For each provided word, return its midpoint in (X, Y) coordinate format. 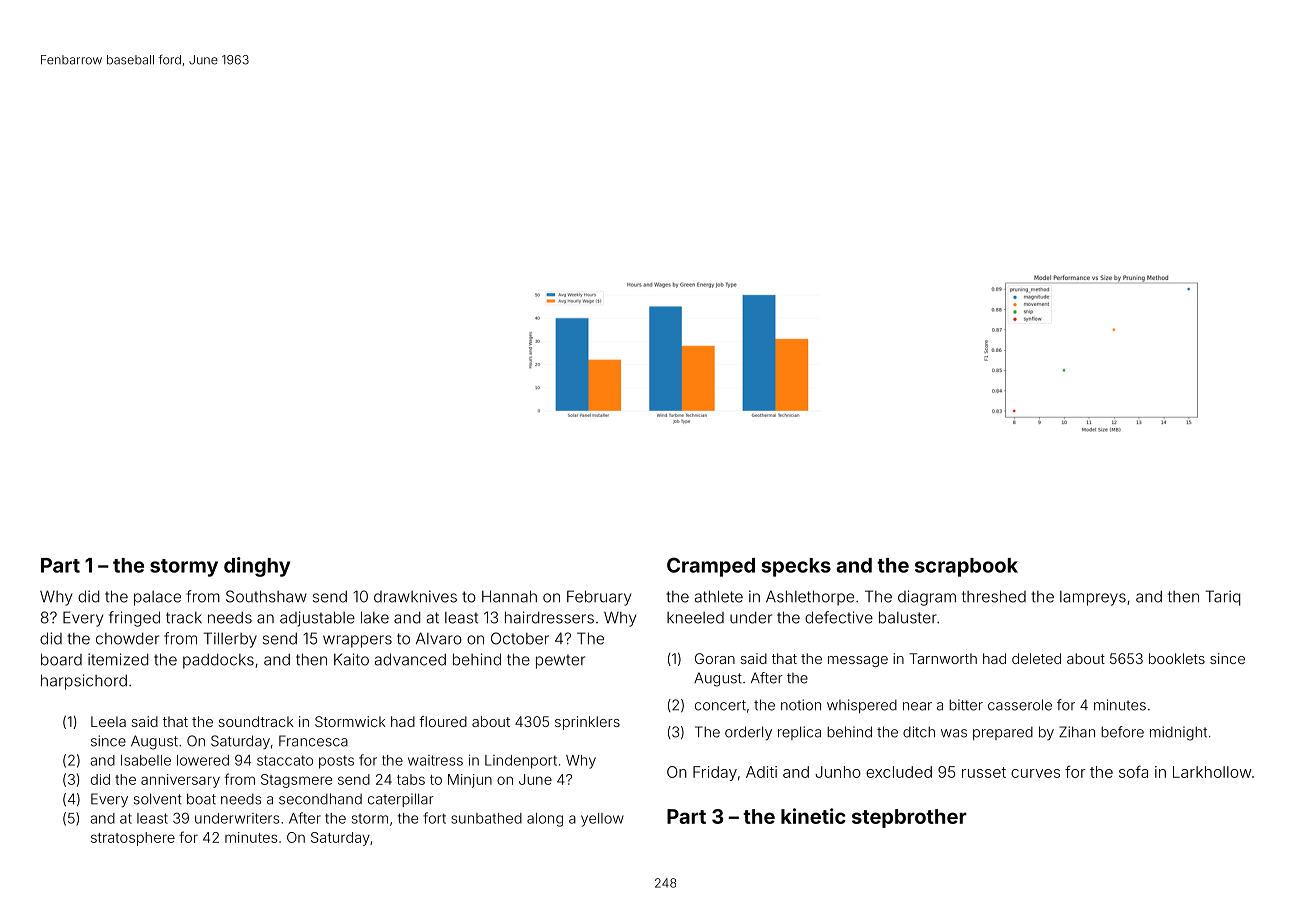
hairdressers (549, 617)
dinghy (257, 567)
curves (1035, 773)
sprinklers (587, 723)
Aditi (761, 772)
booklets (1177, 658)
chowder (127, 638)
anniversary (180, 781)
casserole (1020, 705)
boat (201, 799)
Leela (108, 721)
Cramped (711, 567)
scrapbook (966, 567)
